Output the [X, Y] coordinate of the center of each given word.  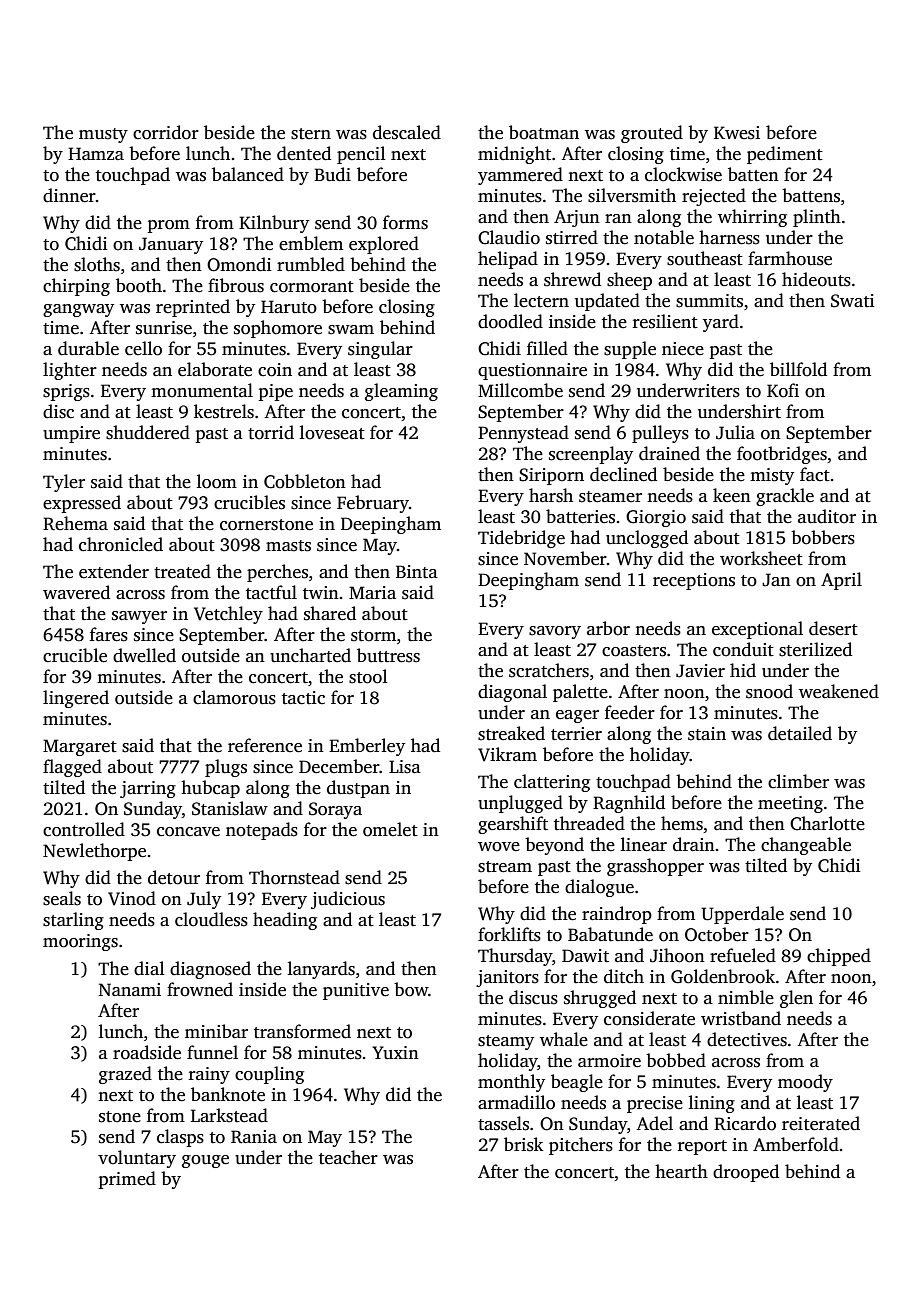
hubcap [210, 789]
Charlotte [827, 823]
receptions [694, 581]
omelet [390, 829]
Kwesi [737, 133]
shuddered [148, 432]
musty [103, 135]
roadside [147, 1052]
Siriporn [551, 476]
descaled [407, 132]
